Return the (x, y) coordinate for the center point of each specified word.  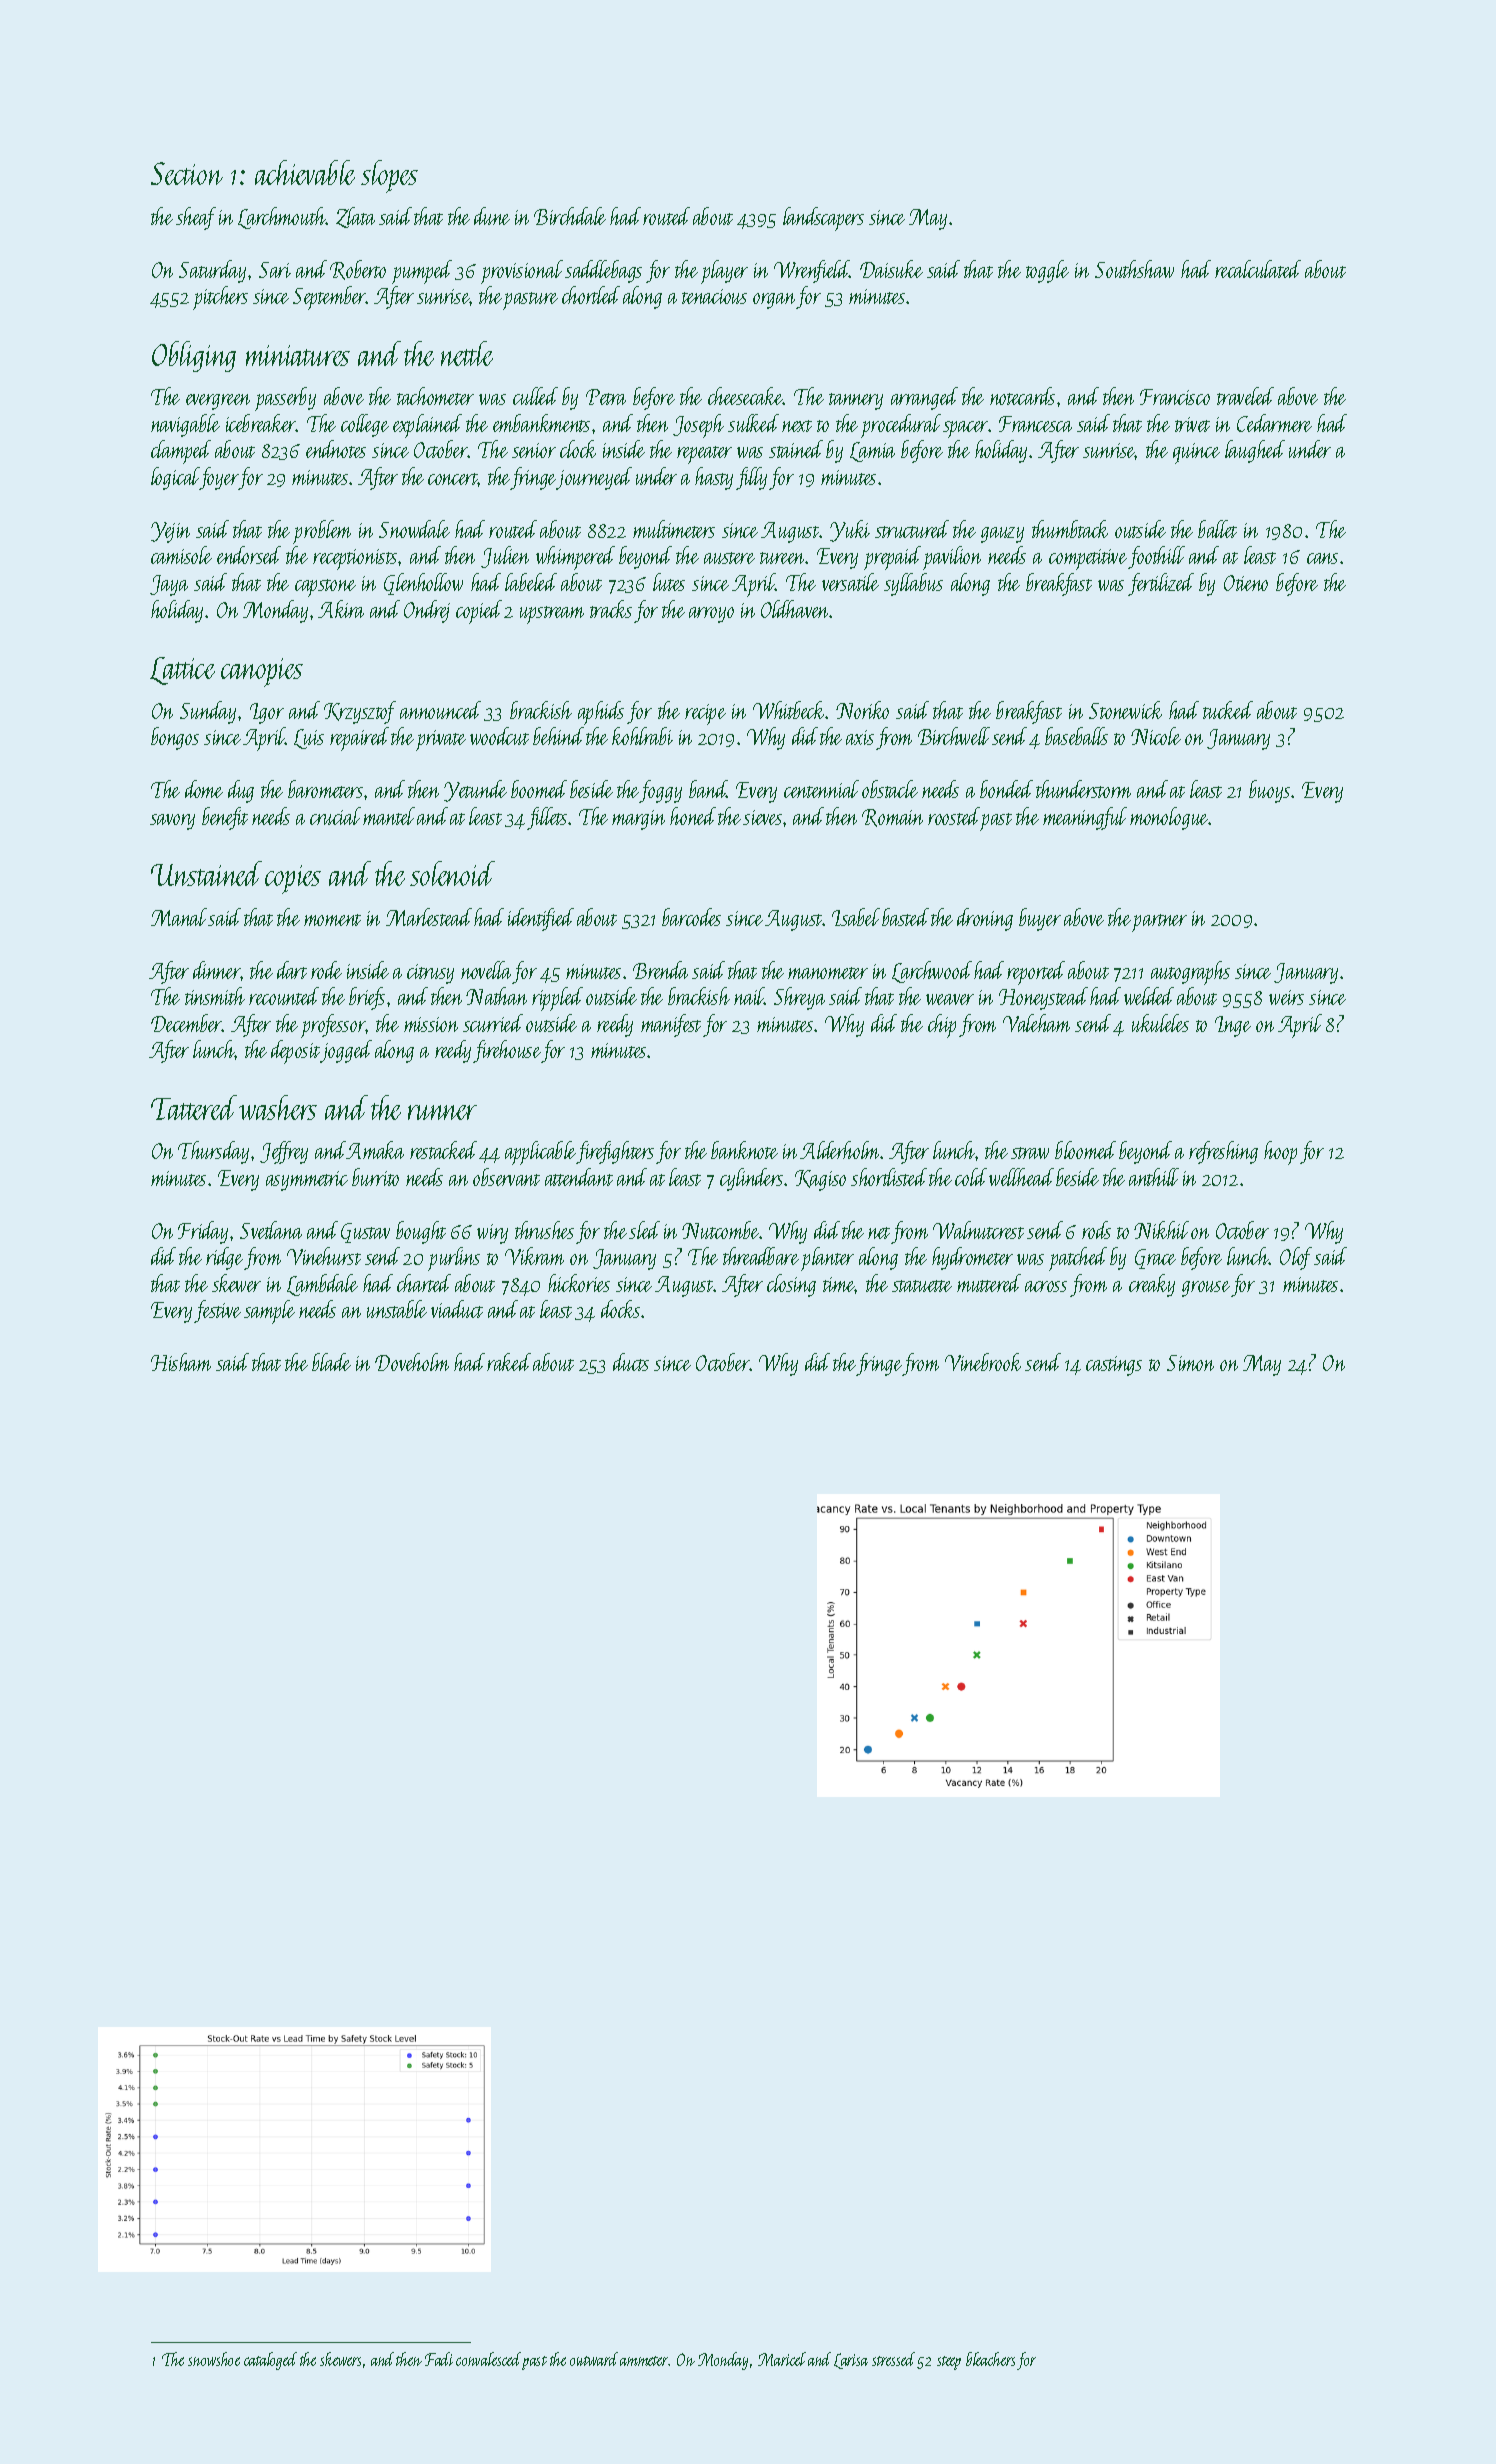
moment (332, 920)
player (724, 272)
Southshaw (1134, 269)
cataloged (270, 2361)
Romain (892, 818)
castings (1114, 1366)
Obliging (194, 356)
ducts (631, 1362)
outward (594, 2359)
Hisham (181, 1362)
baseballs (1076, 736)
